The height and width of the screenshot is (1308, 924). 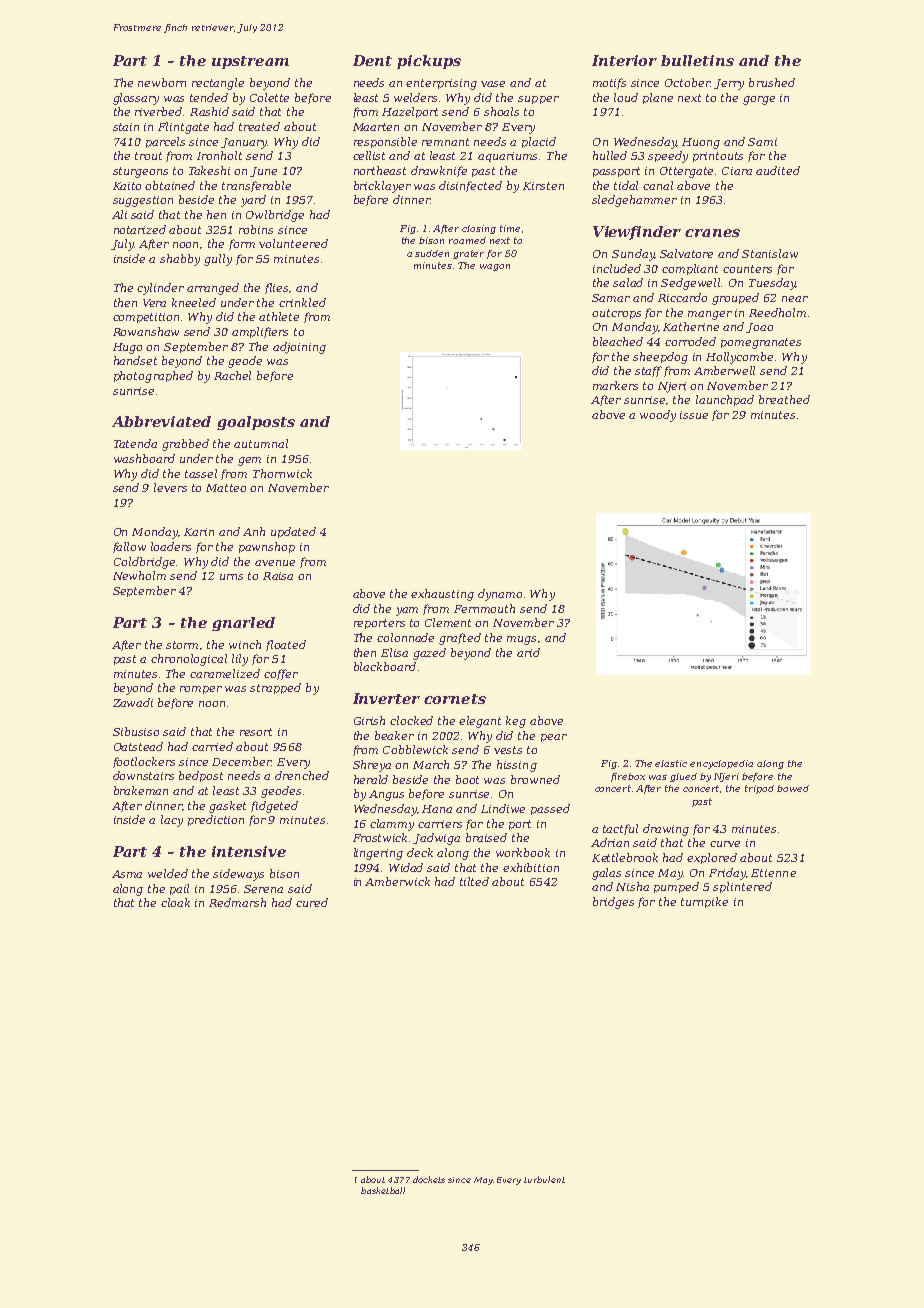 I want to click on notarized, so click(x=140, y=229).
